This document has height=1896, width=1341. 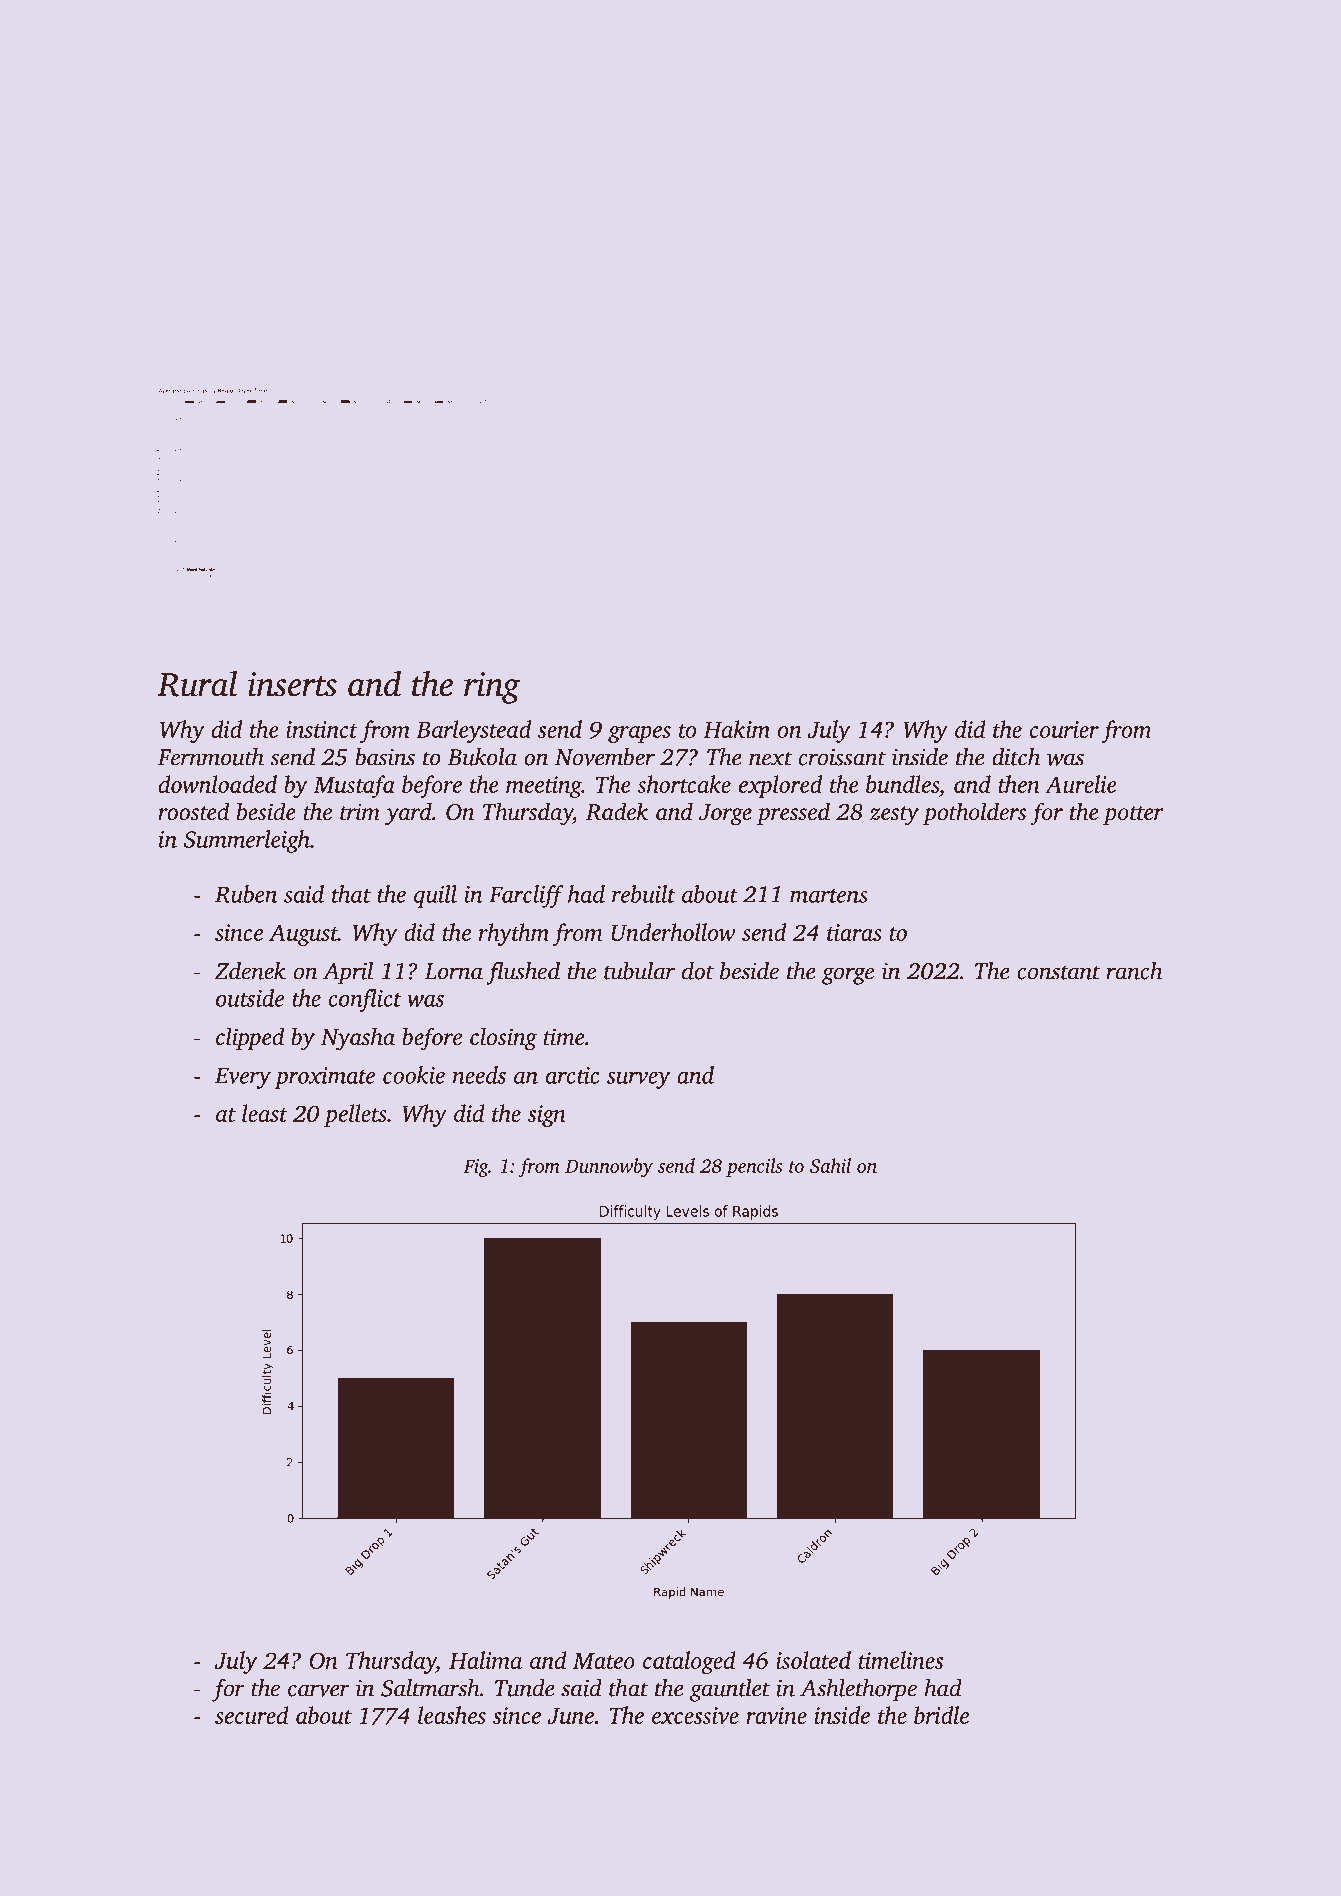 I want to click on pellets, so click(x=355, y=1115).
